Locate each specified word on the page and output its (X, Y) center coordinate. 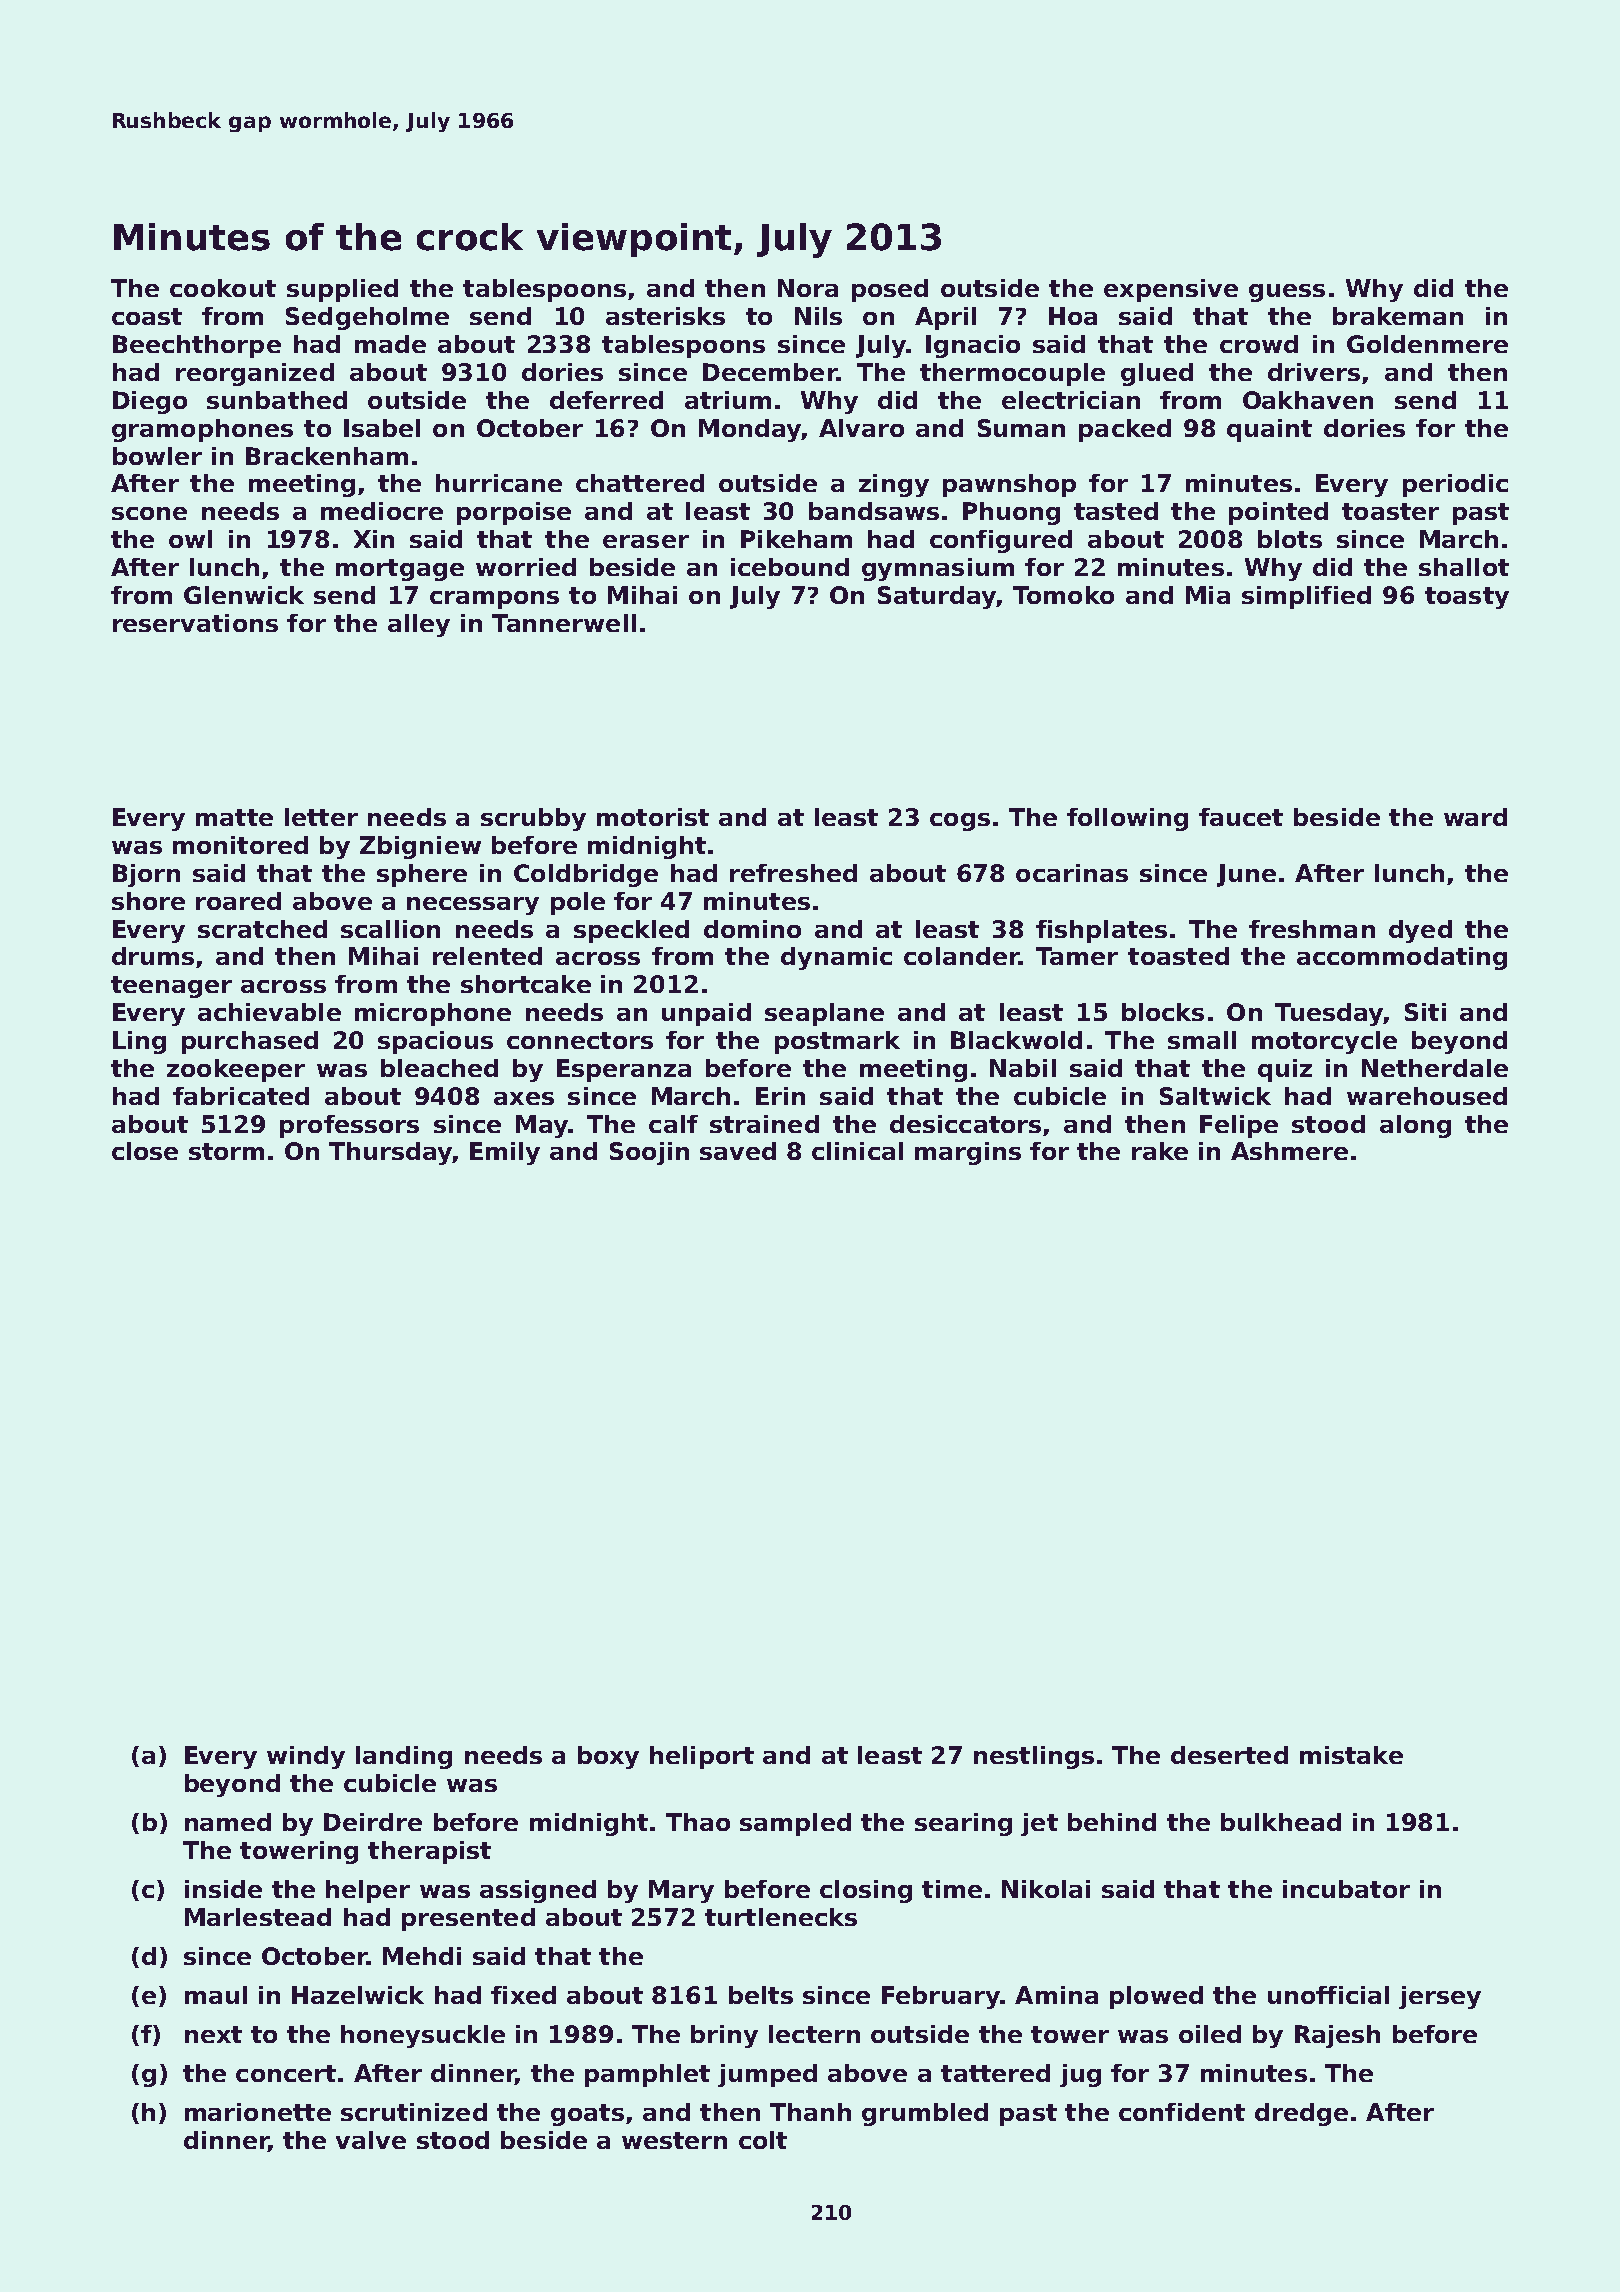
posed (890, 290)
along (1415, 1126)
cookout (223, 288)
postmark (837, 1042)
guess (1287, 293)
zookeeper (236, 1070)
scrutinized (414, 2112)
